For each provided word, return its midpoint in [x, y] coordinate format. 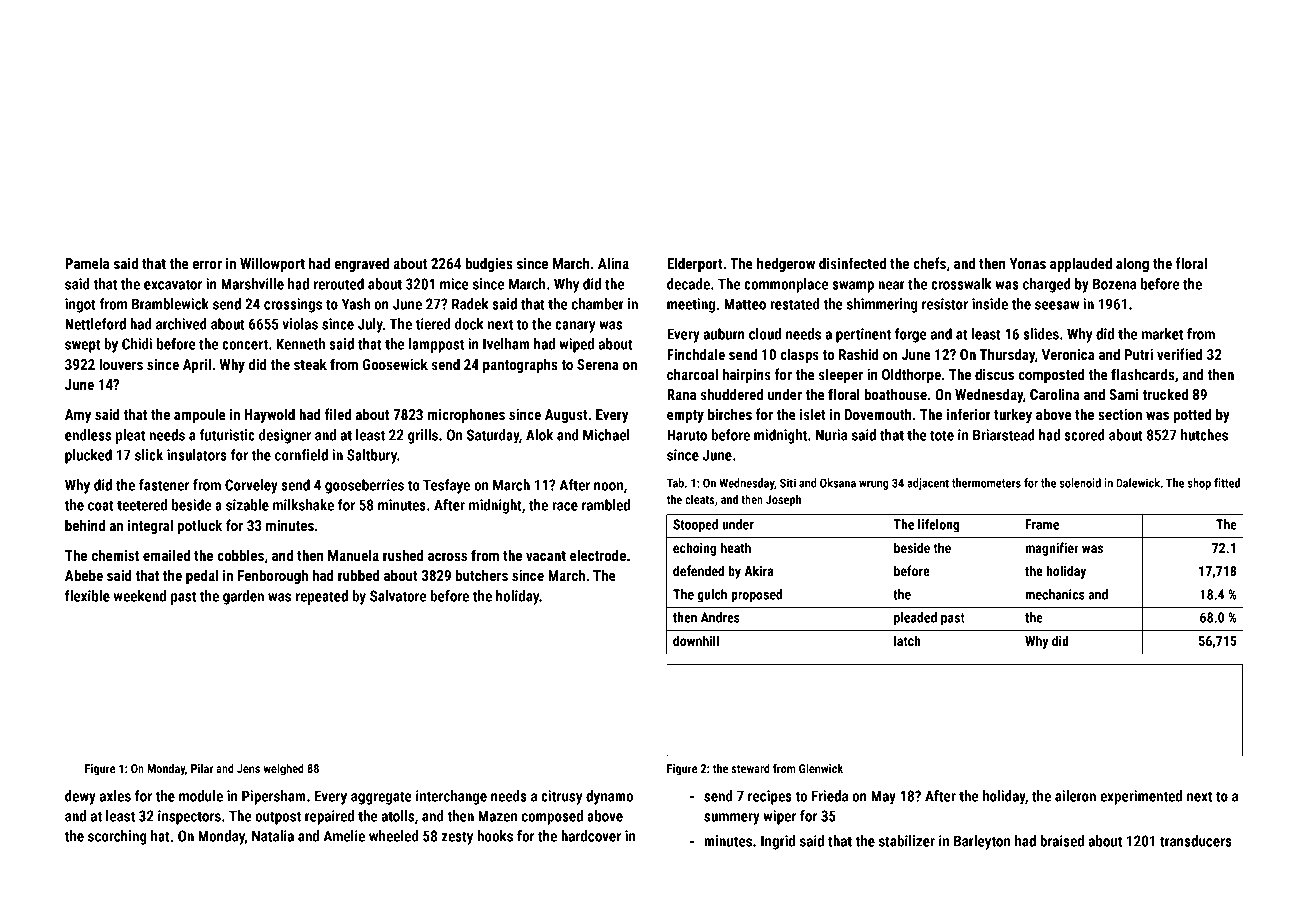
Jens [248, 768]
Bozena [1114, 284]
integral [150, 526]
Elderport [695, 264]
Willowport [272, 264]
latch [907, 640]
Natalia [273, 836]
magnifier [1052, 549]
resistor [945, 304]
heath [736, 547]
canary [575, 327]
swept [83, 346]
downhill [696, 640]
